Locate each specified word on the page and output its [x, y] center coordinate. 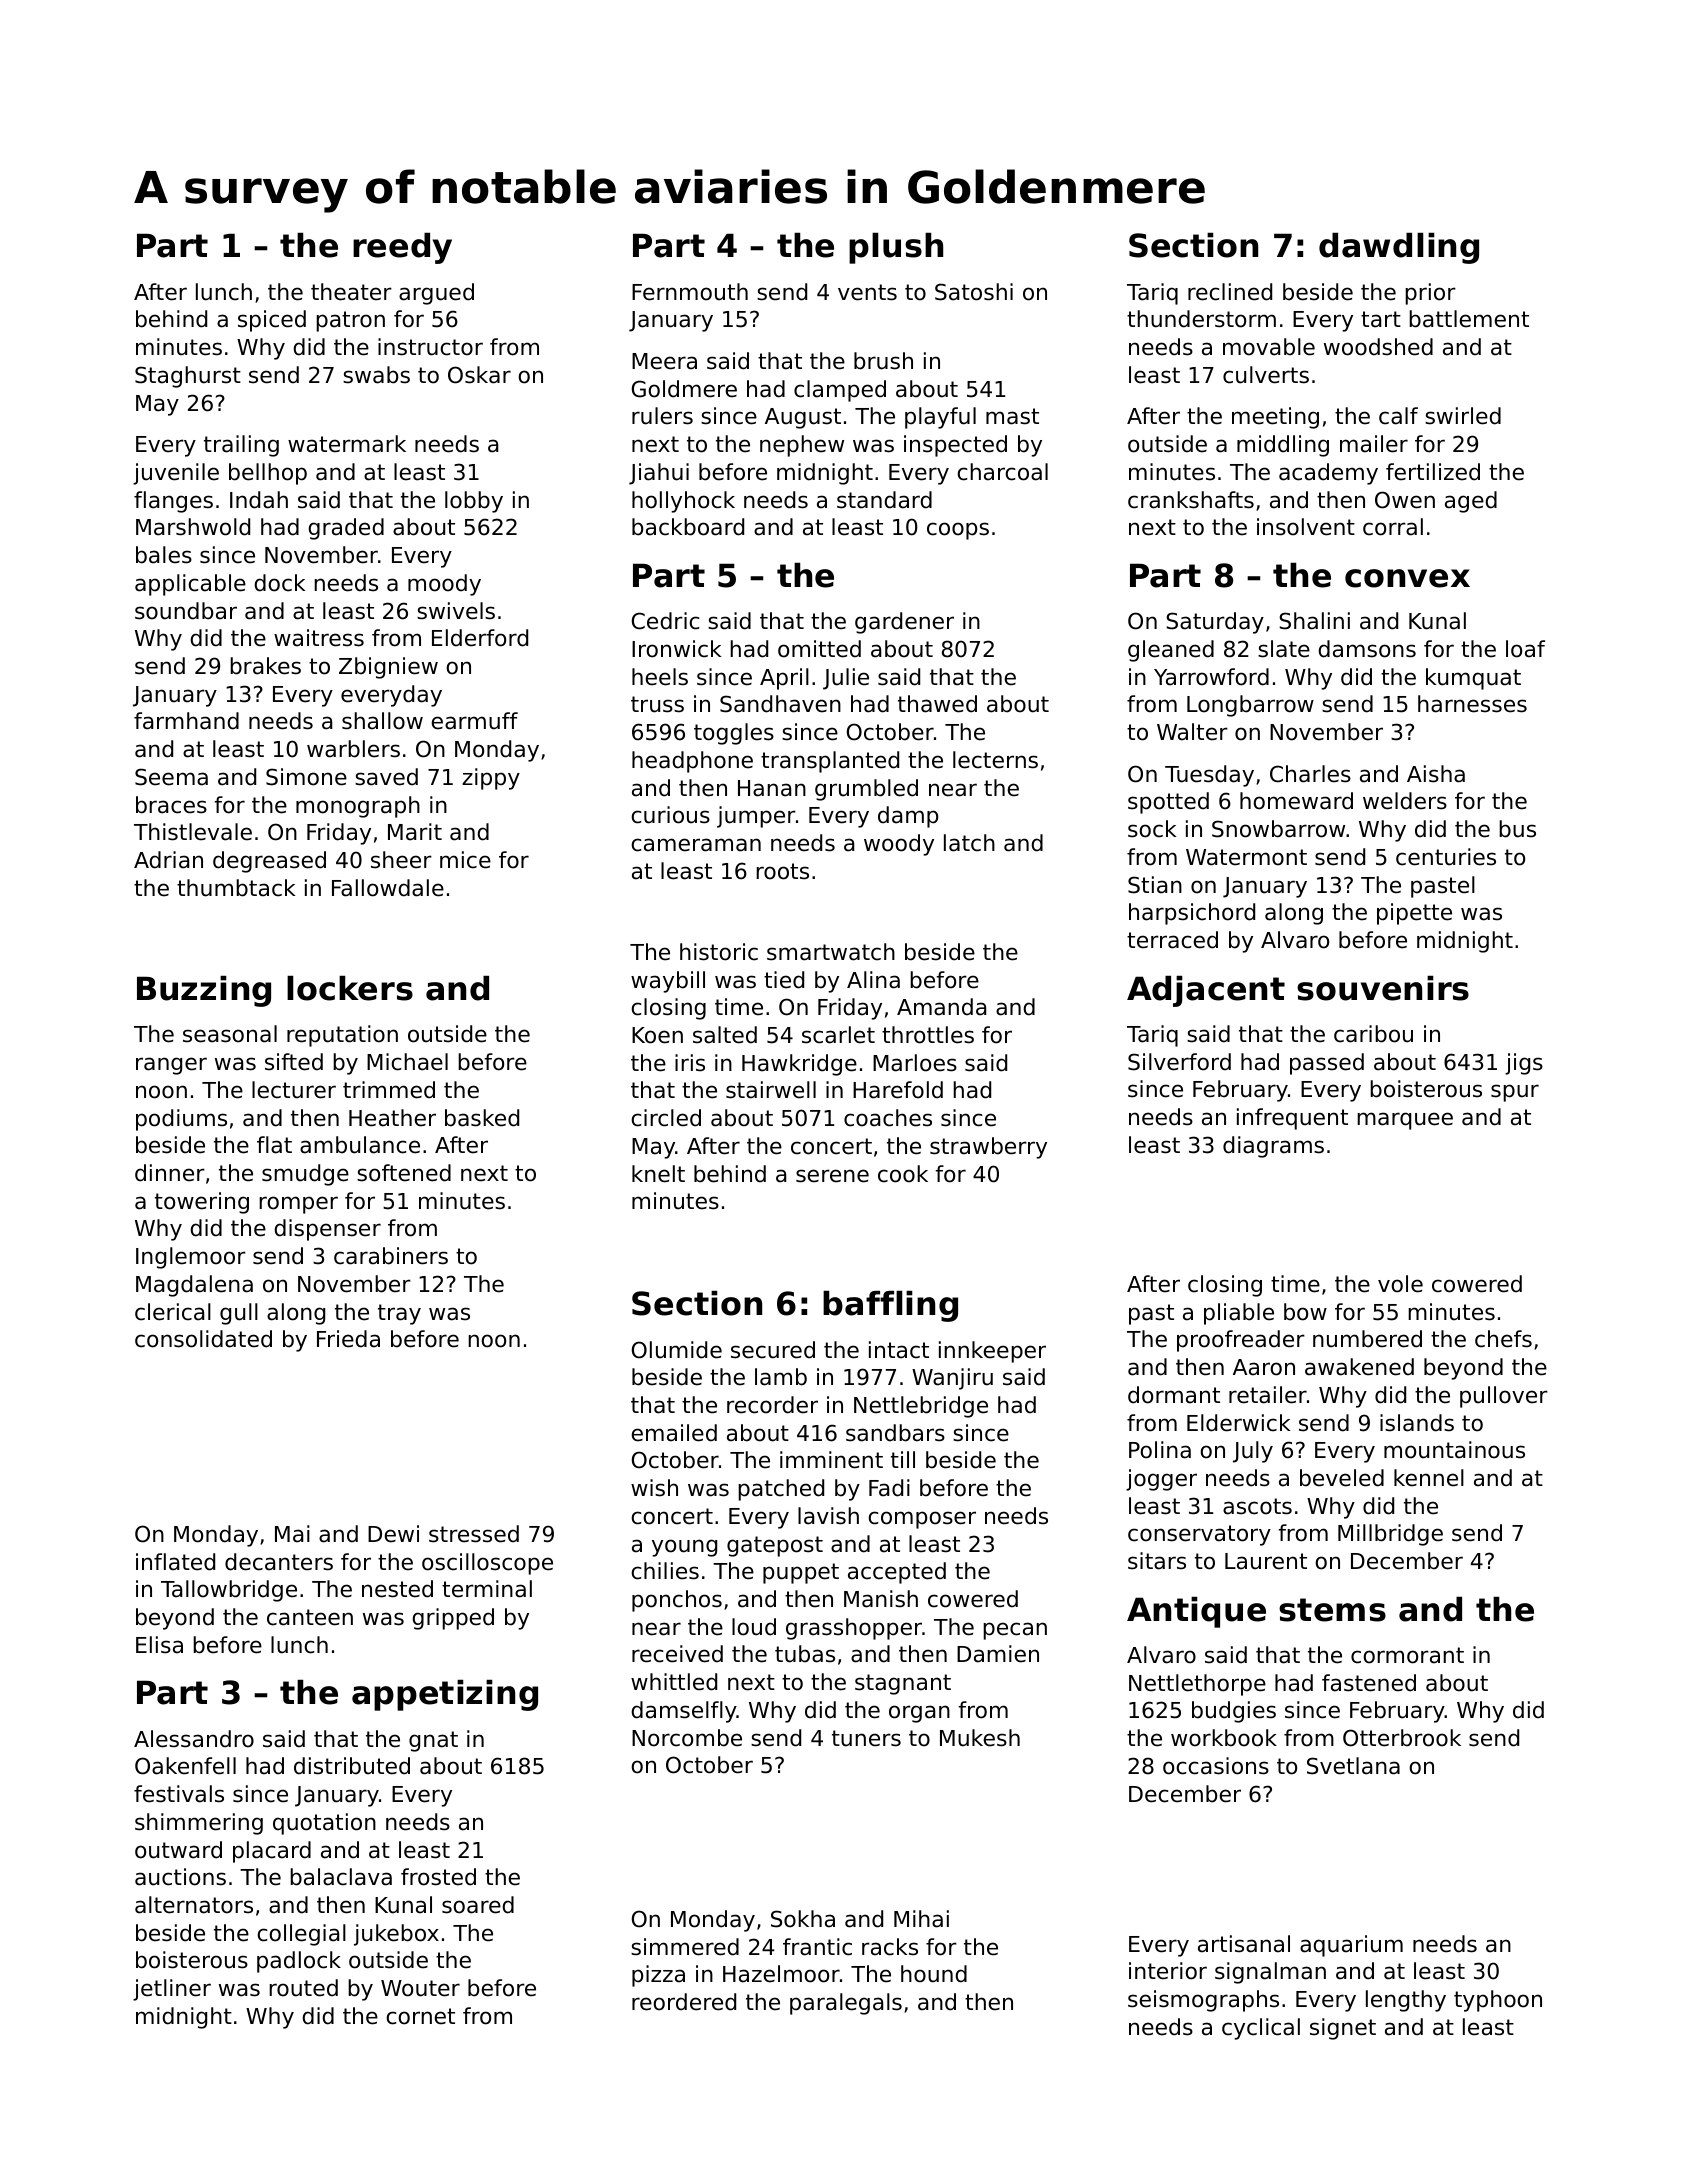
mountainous [1454, 1450]
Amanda [941, 1007]
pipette [1414, 914]
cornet [421, 2016]
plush [896, 248]
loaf [1525, 649]
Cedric [665, 621]
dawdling [1399, 248]
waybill [668, 982]
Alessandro [194, 1739]
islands [1417, 1423]
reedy [402, 248]
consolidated [203, 1339]
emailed [674, 1433]
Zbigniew [388, 668]
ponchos [677, 1601]
